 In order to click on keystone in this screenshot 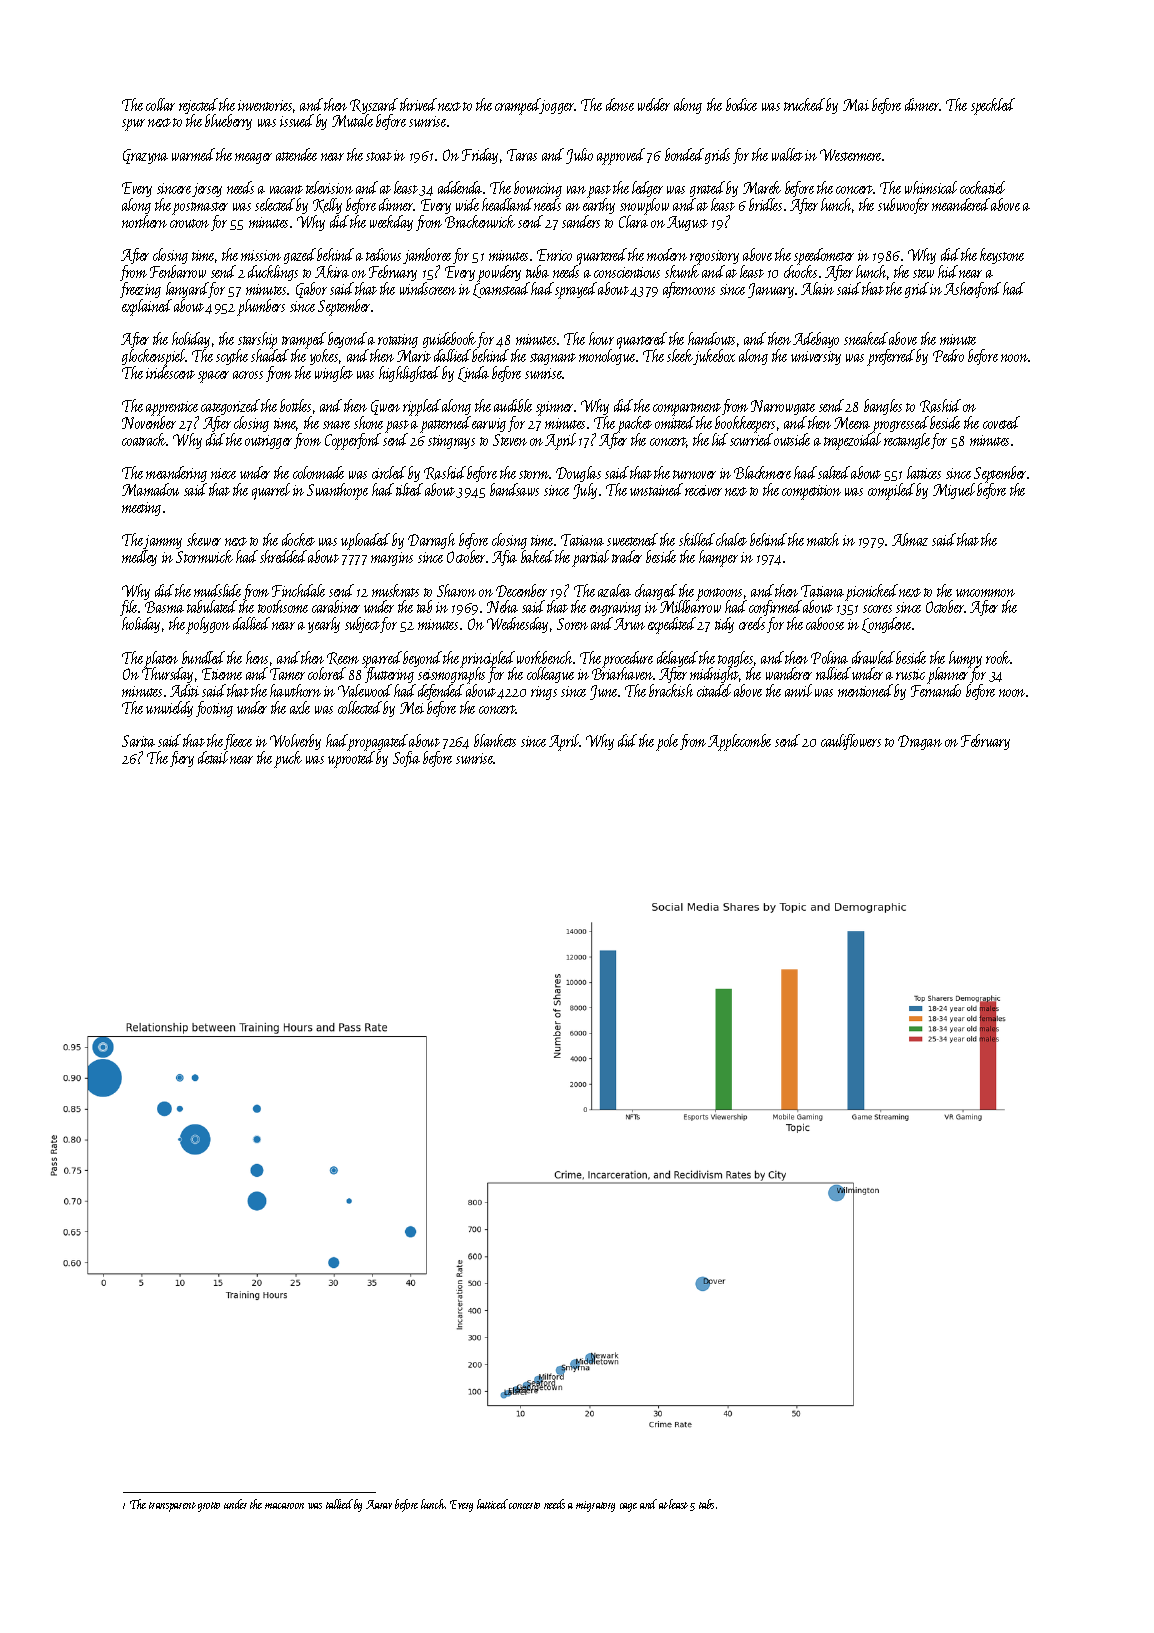, I will do `click(1002, 256)`.
